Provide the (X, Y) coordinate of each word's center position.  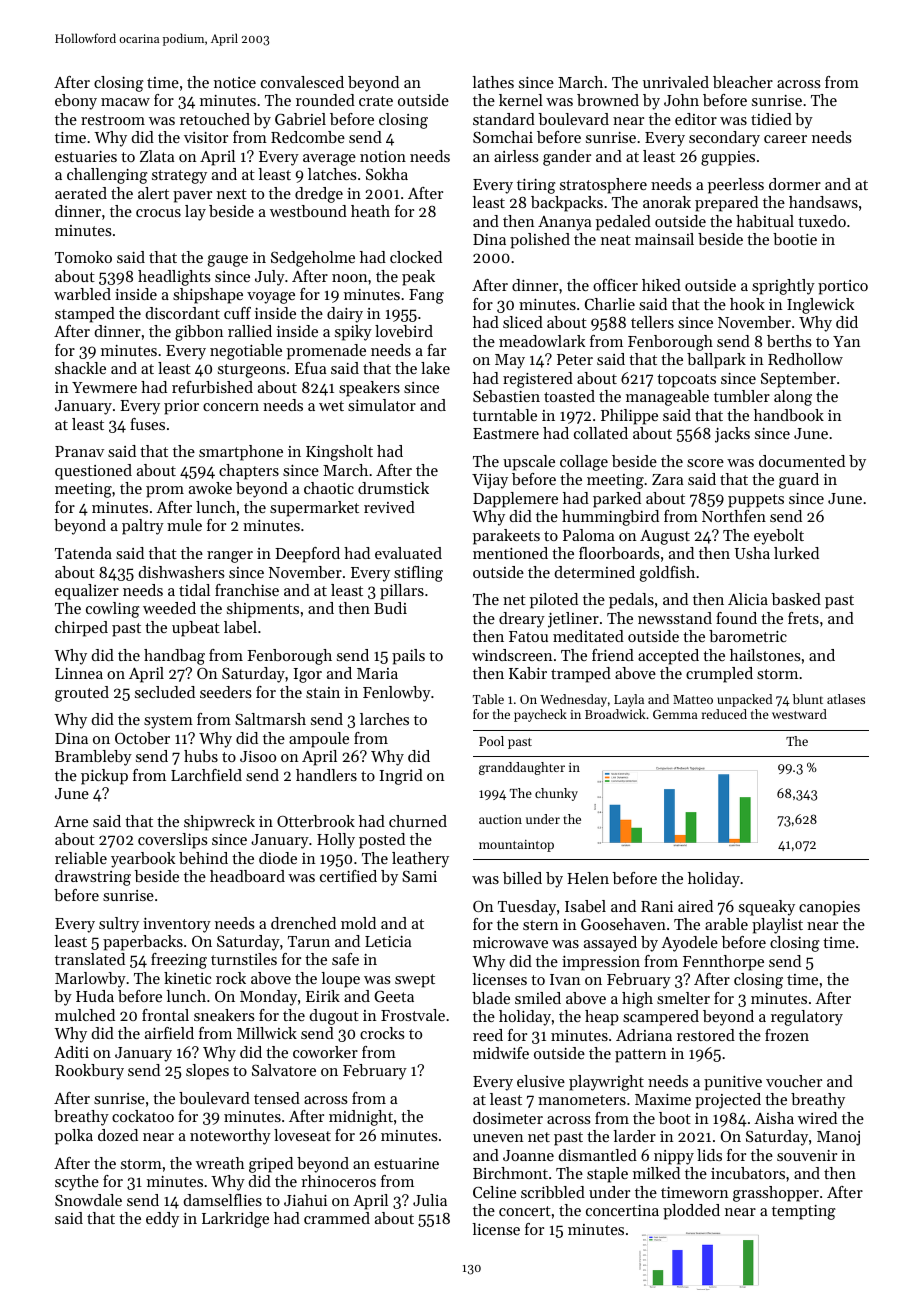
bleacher (743, 82)
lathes (493, 82)
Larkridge (235, 1220)
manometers (582, 1100)
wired (817, 1118)
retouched (215, 119)
